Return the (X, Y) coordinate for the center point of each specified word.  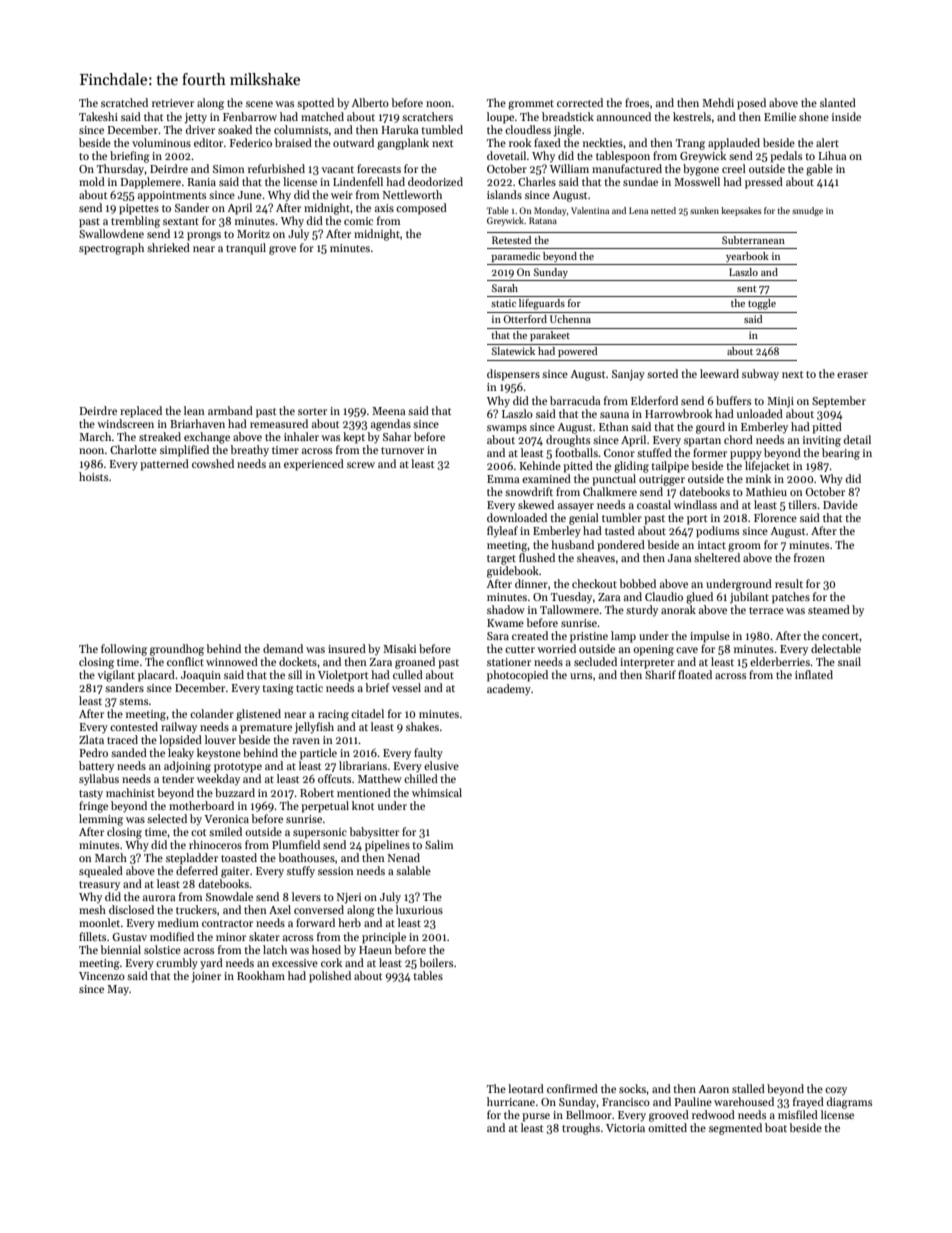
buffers (733, 400)
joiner (206, 977)
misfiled (798, 1114)
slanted (838, 102)
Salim (439, 844)
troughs (581, 1129)
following (124, 650)
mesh (92, 909)
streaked (160, 436)
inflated (814, 674)
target (501, 560)
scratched (124, 102)
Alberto (370, 102)
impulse (710, 637)
